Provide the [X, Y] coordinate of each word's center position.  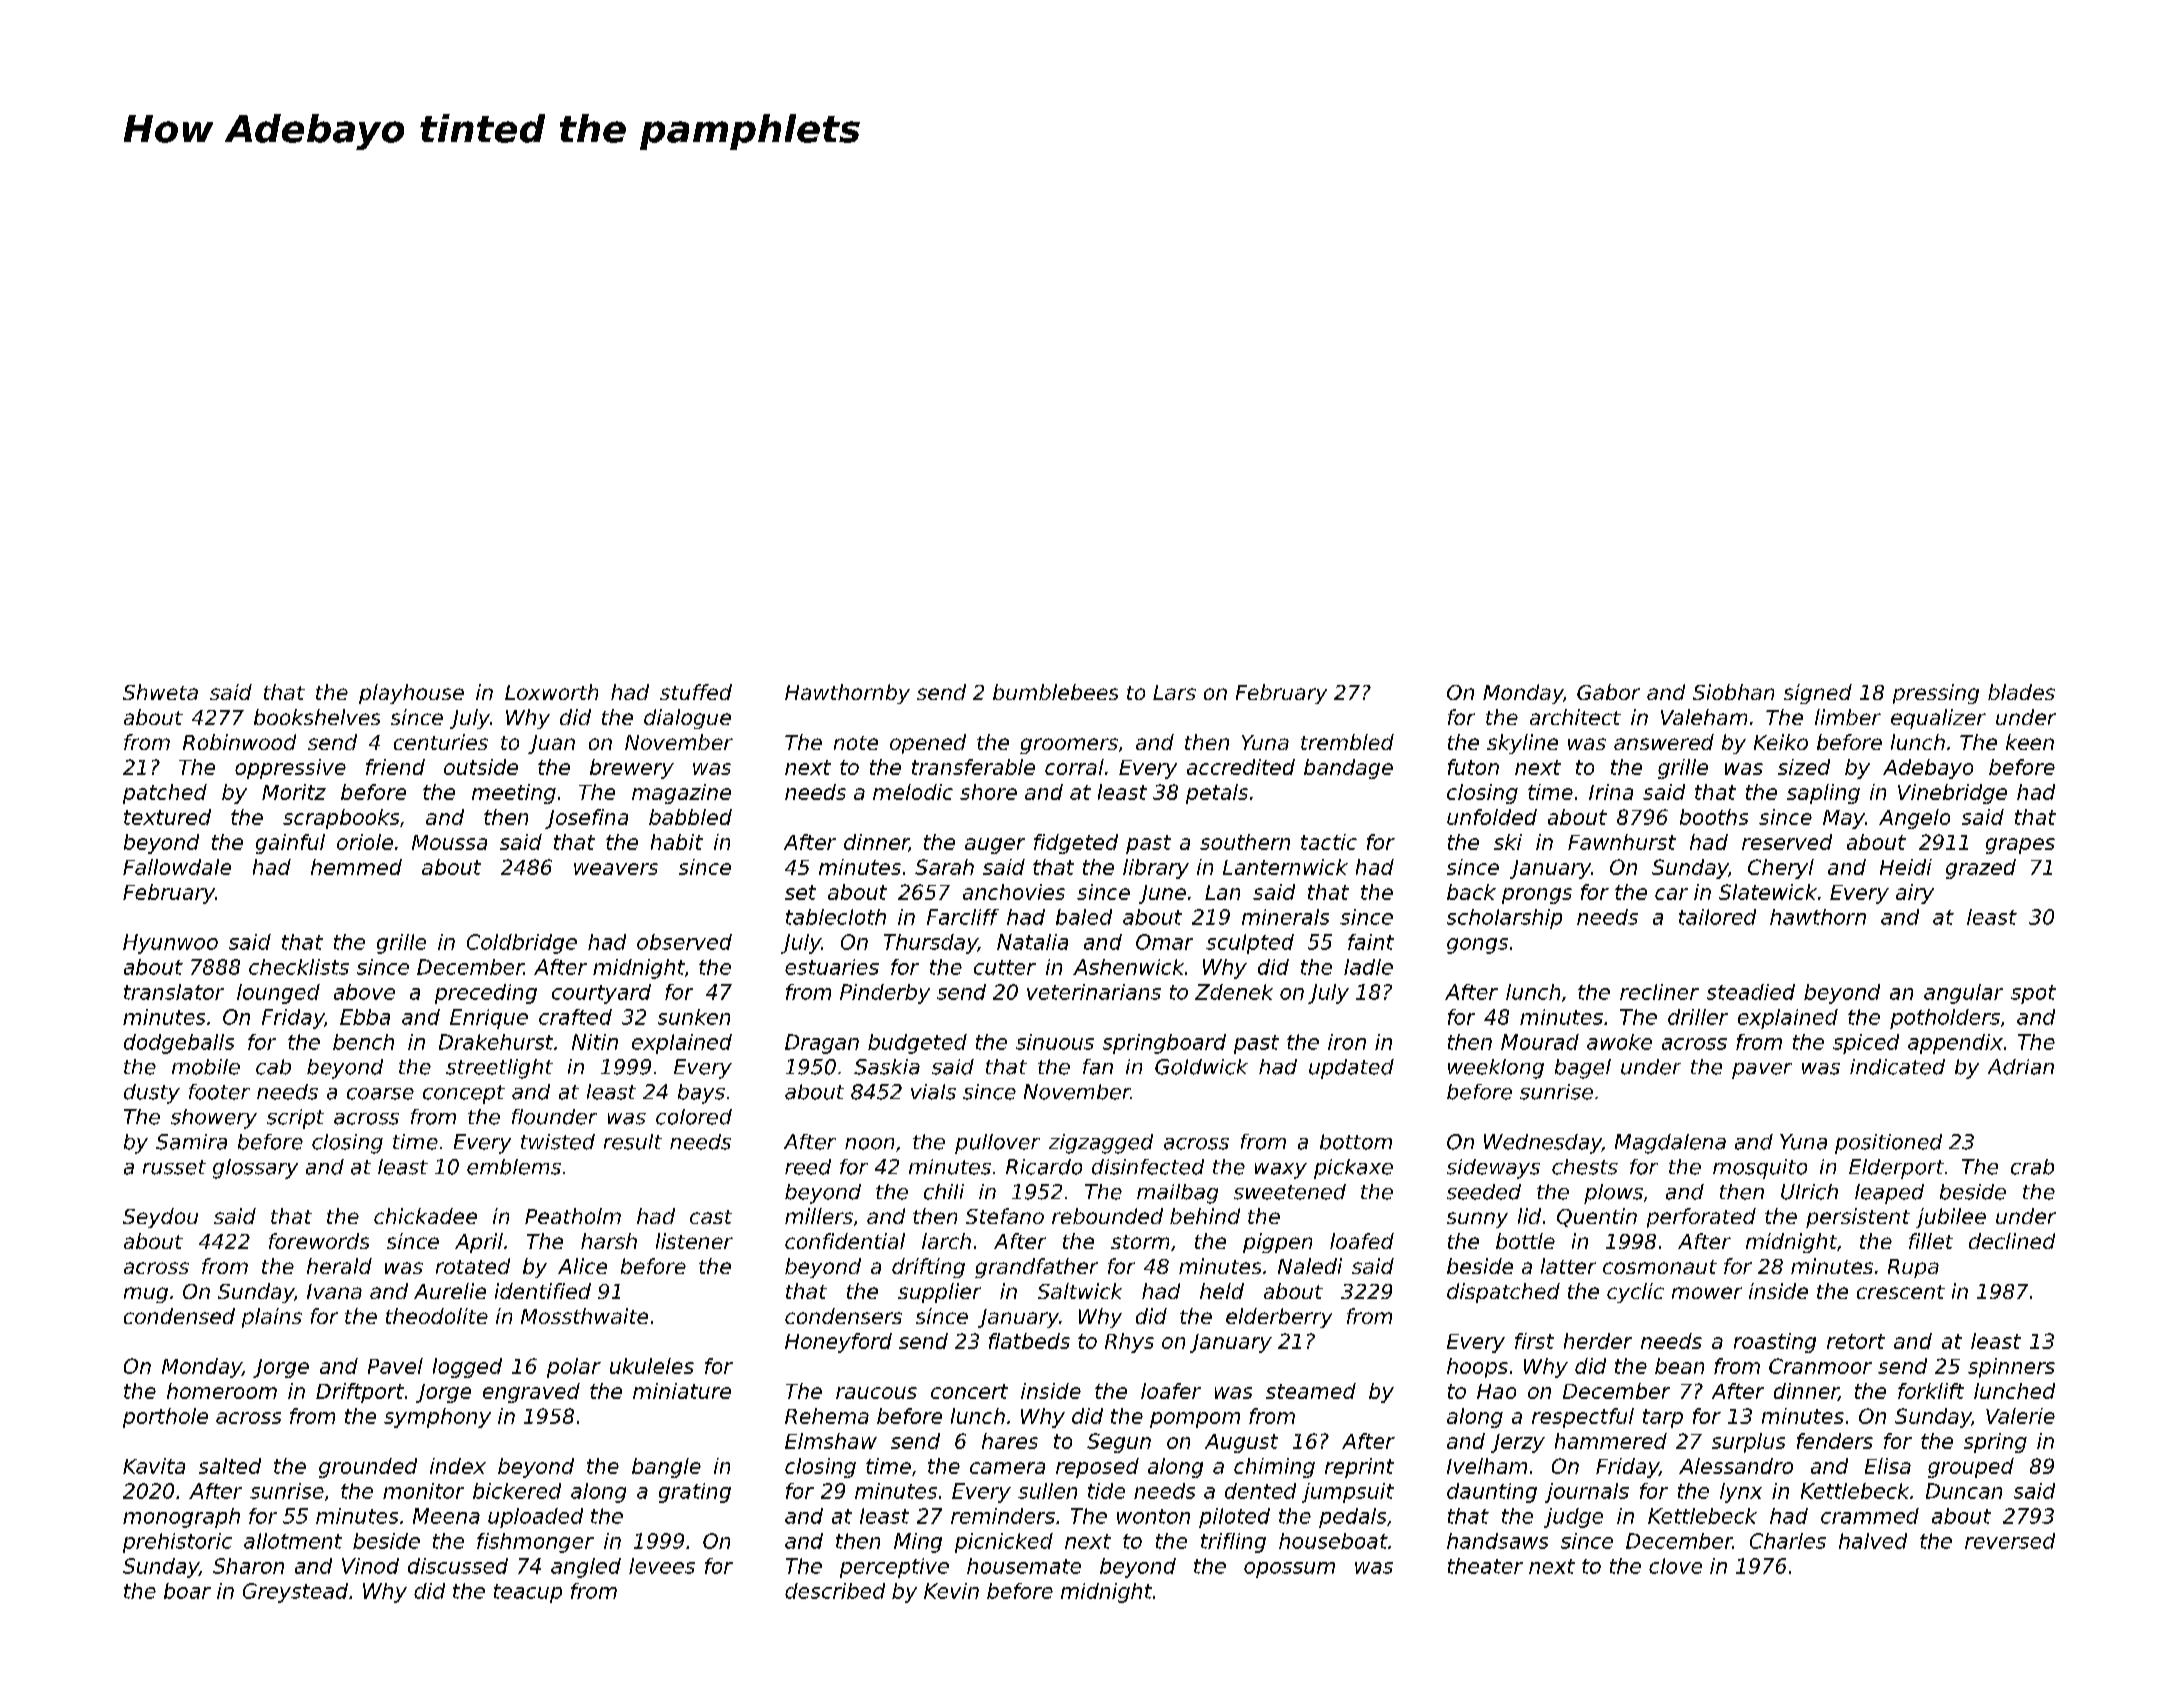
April [479, 1243]
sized [1804, 767]
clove [1675, 1566]
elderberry [1279, 1318]
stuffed [696, 692]
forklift [1931, 1391]
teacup [528, 1593]
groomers [1069, 746]
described [835, 1591]
